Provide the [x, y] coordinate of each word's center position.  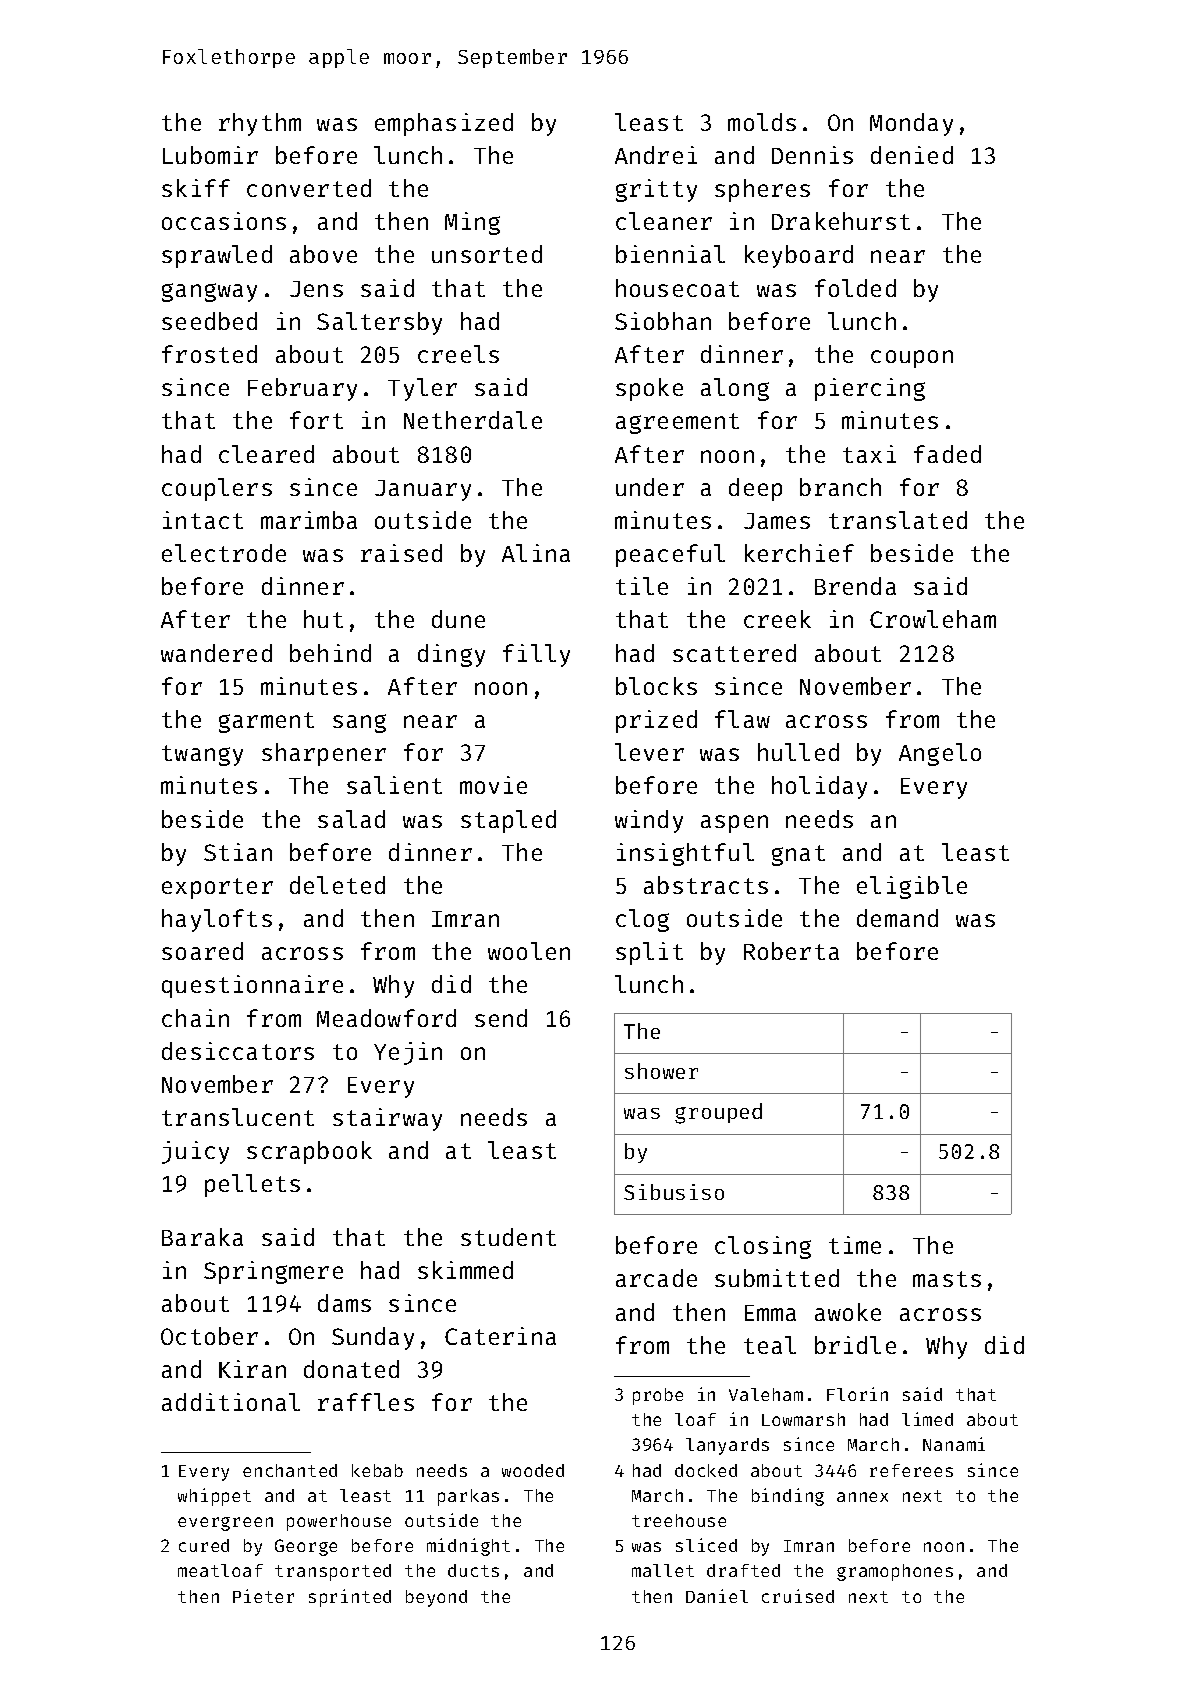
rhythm [260, 124]
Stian [238, 852]
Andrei [656, 155]
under [650, 487]
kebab [377, 1470]
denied [912, 155]
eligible [912, 887]
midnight [468, 1547]
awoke [848, 1312]
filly [536, 655]
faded [947, 454]
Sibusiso [674, 1192]
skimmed [465, 1270]
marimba [309, 520]
